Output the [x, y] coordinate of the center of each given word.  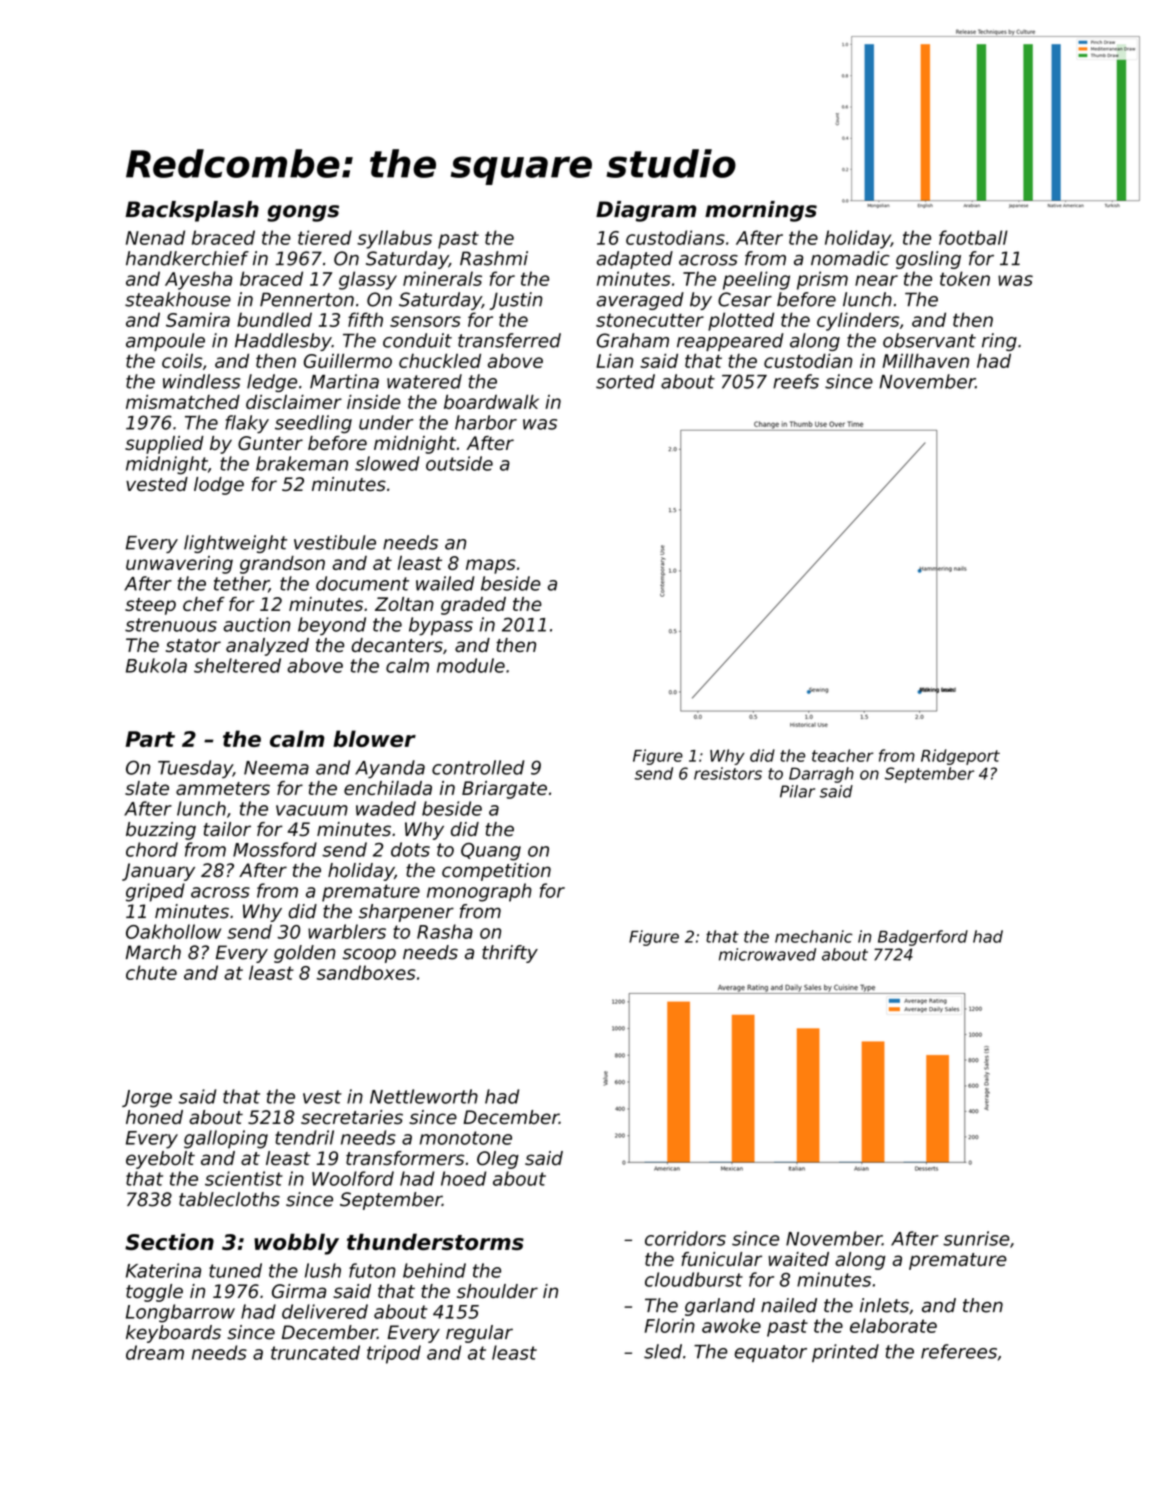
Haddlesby [283, 342]
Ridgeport [960, 757]
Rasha [445, 931]
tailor [227, 829]
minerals [442, 278]
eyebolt [160, 1160]
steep [150, 606]
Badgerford [923, 938]
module [471, 665]
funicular [721, 1259]
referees [959, 1351]
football [973, 237]
